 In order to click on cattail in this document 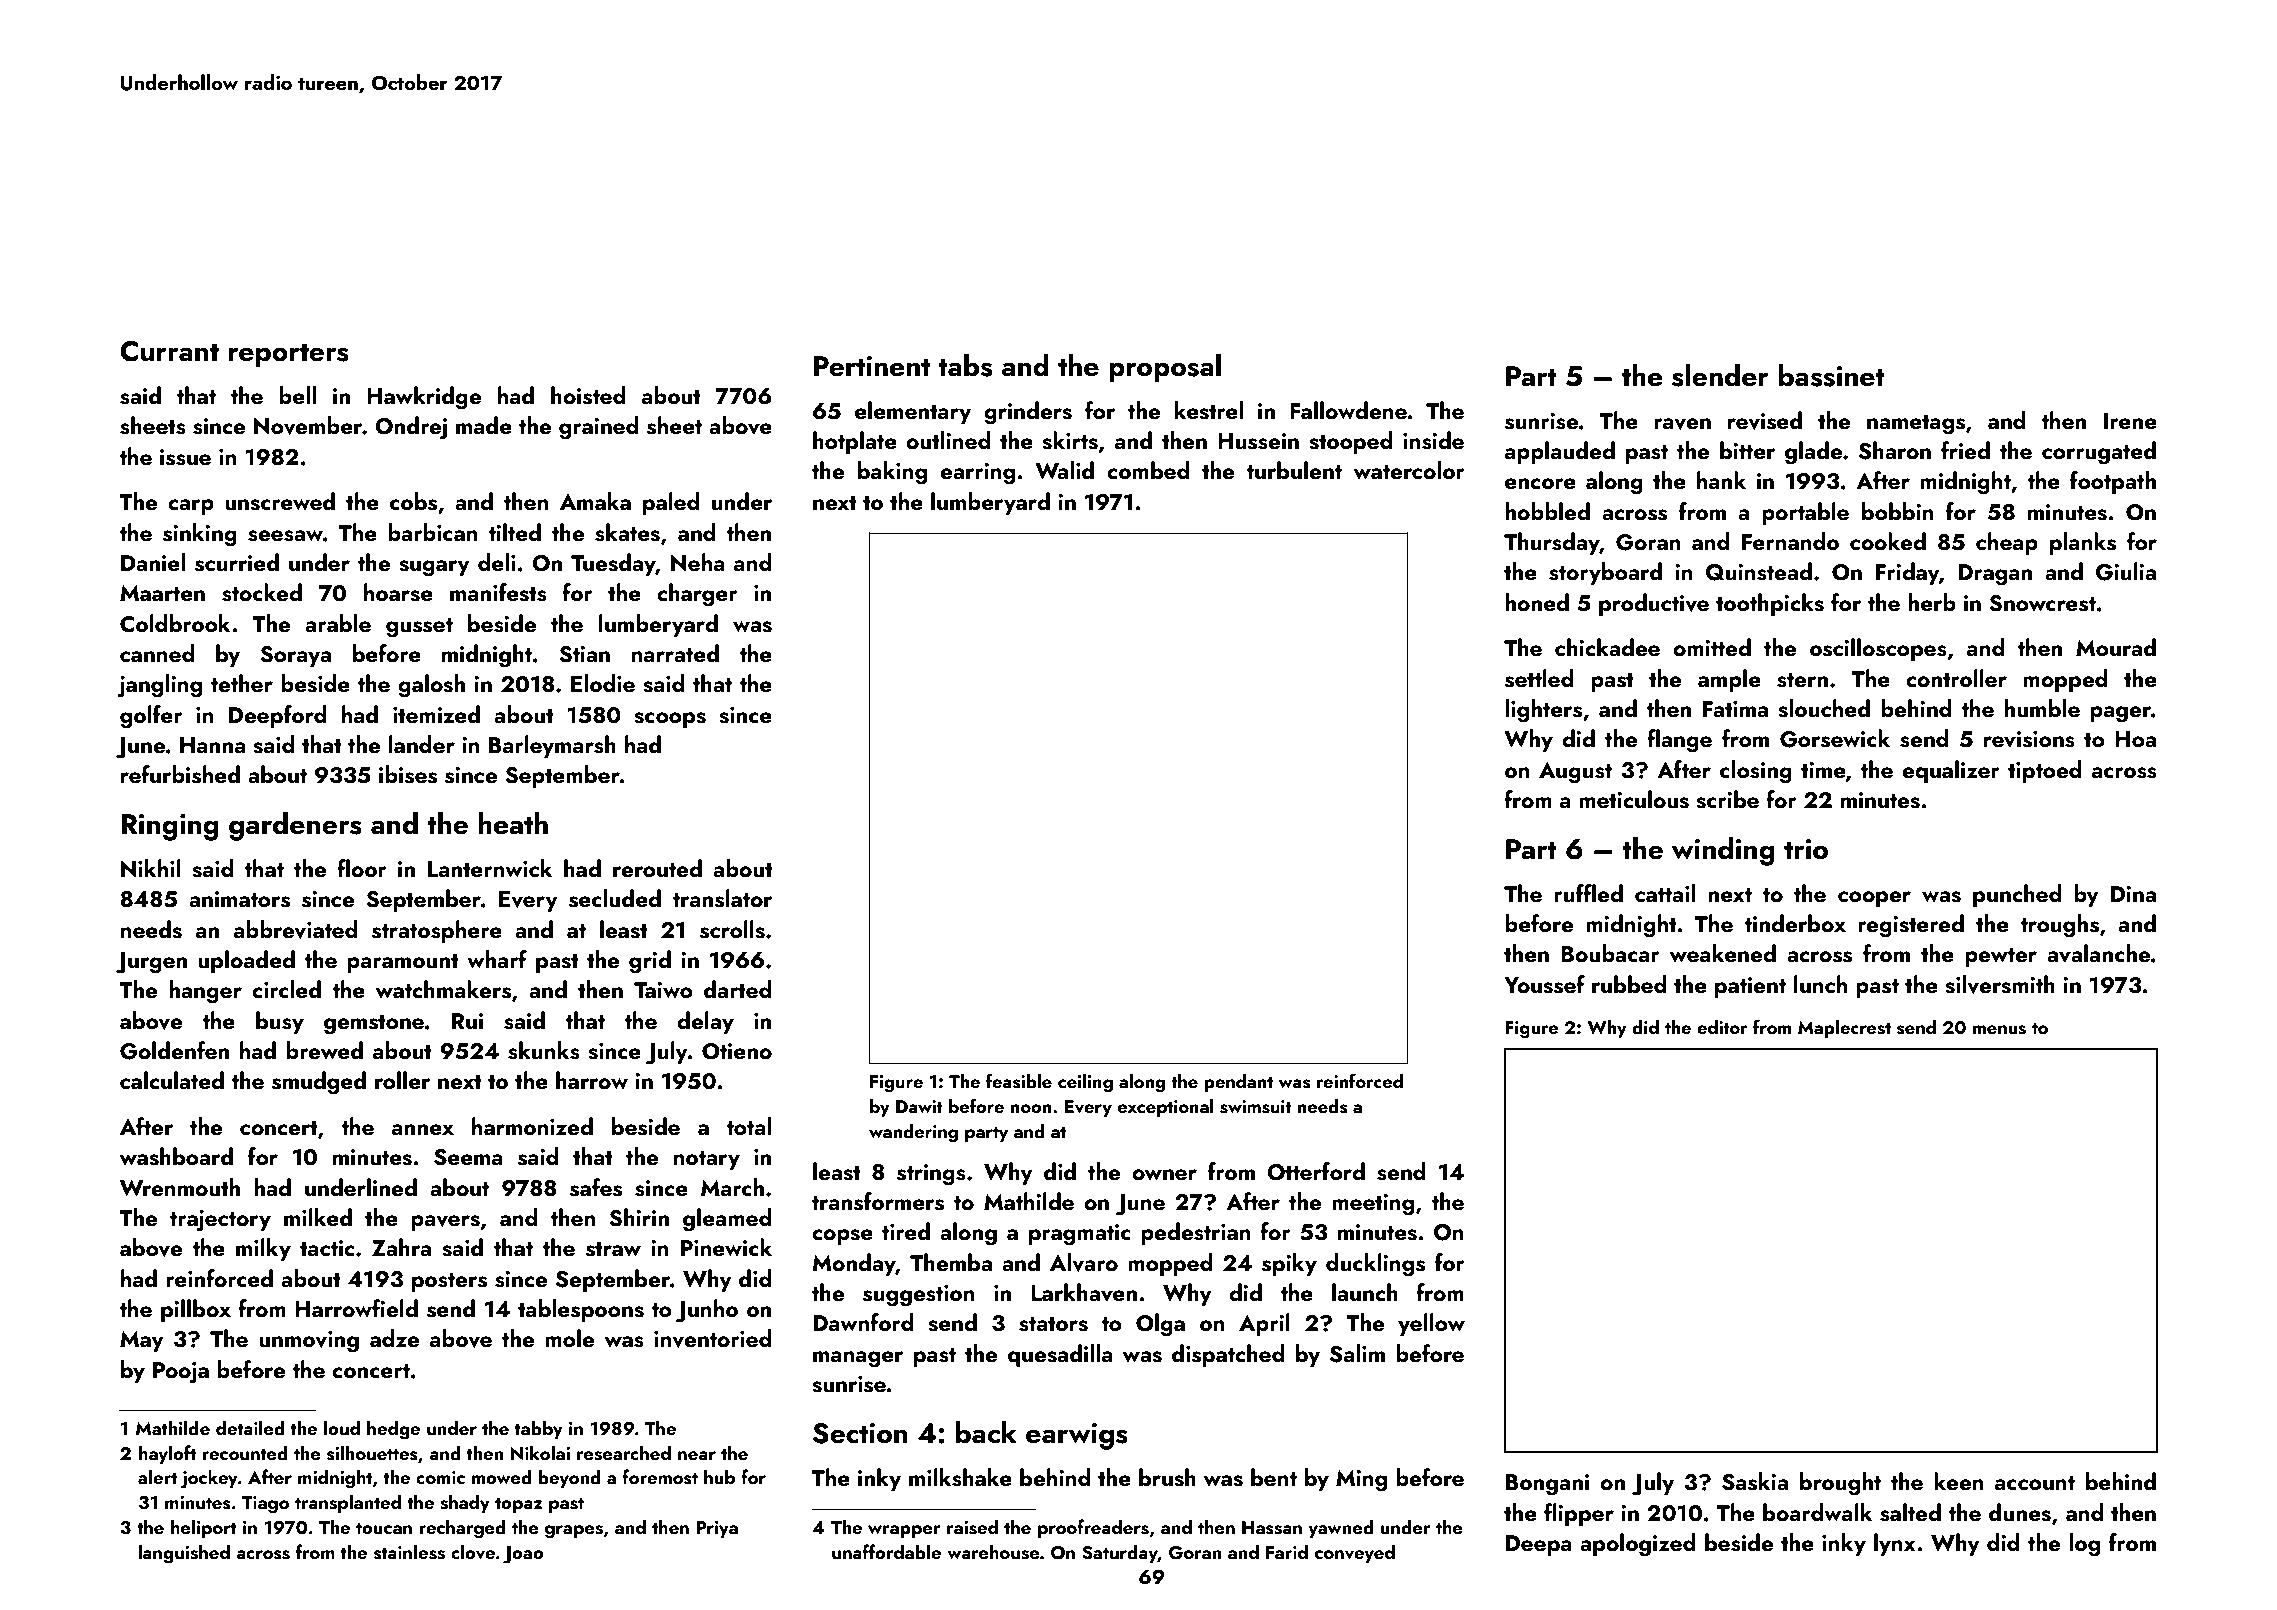, I will do `click(1665, 893)`.
